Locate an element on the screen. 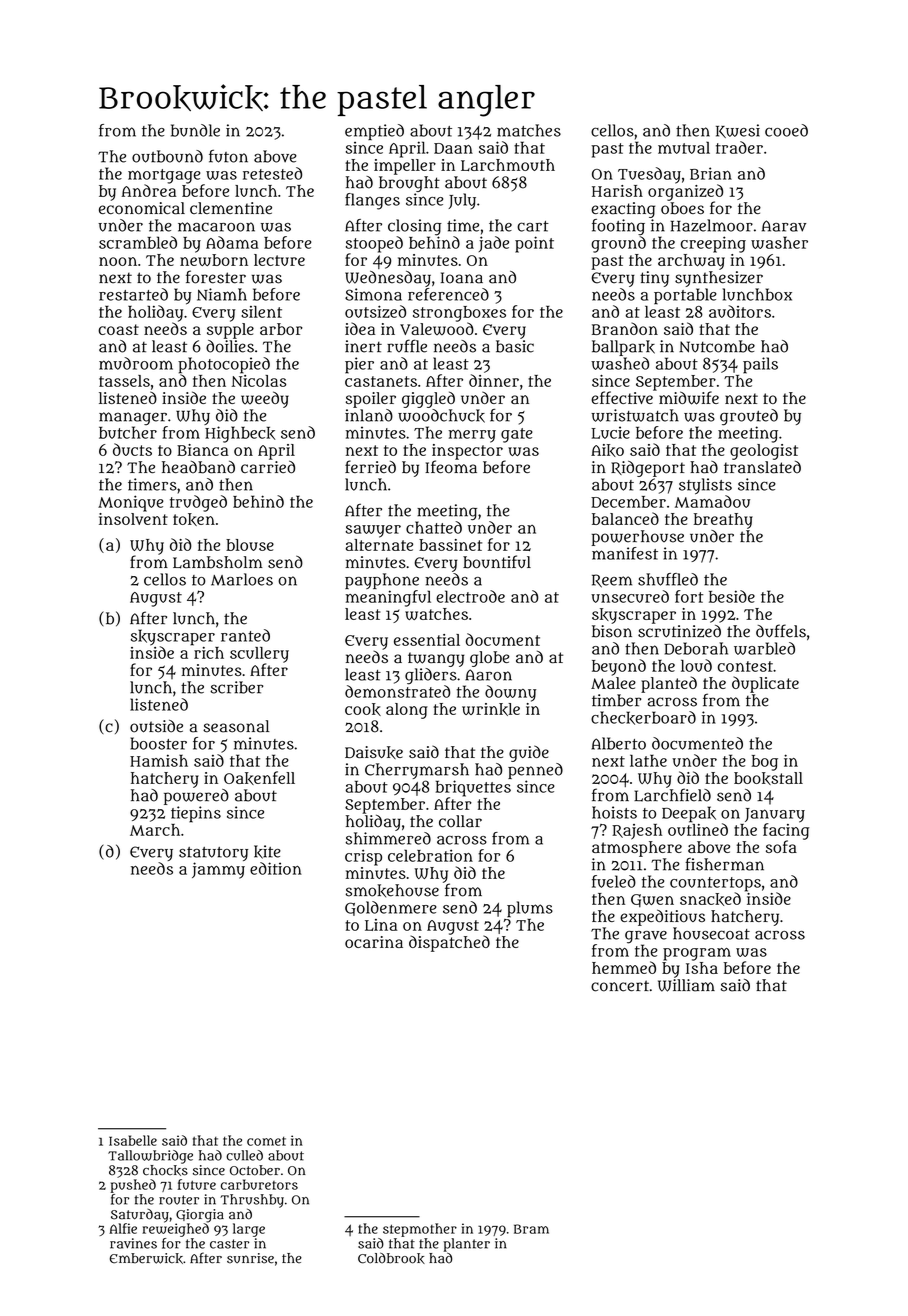  Oakenfell is located at coordinates (259, 778).
